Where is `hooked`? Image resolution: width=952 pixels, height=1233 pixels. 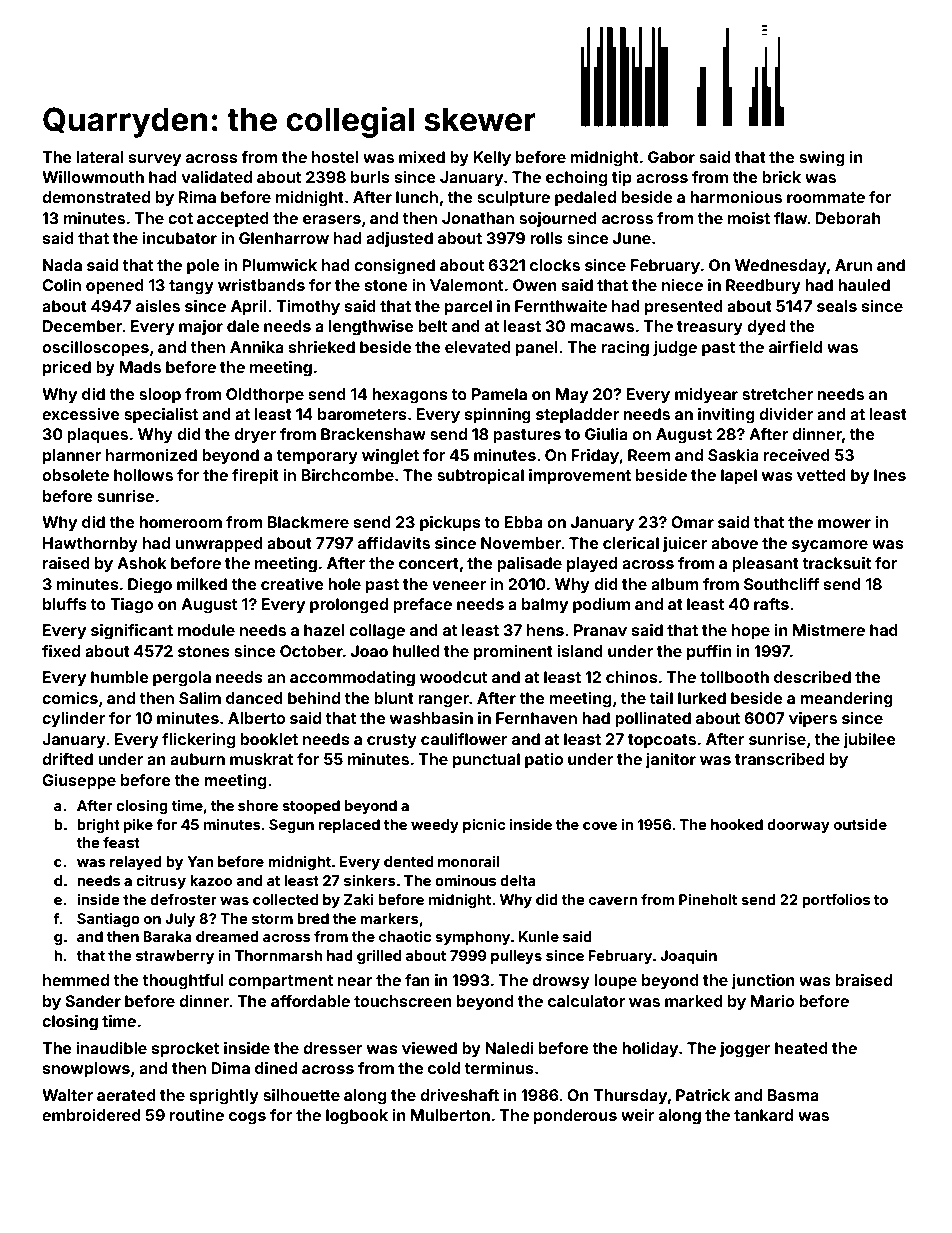 hooked is located at coordinates (737, 824).
